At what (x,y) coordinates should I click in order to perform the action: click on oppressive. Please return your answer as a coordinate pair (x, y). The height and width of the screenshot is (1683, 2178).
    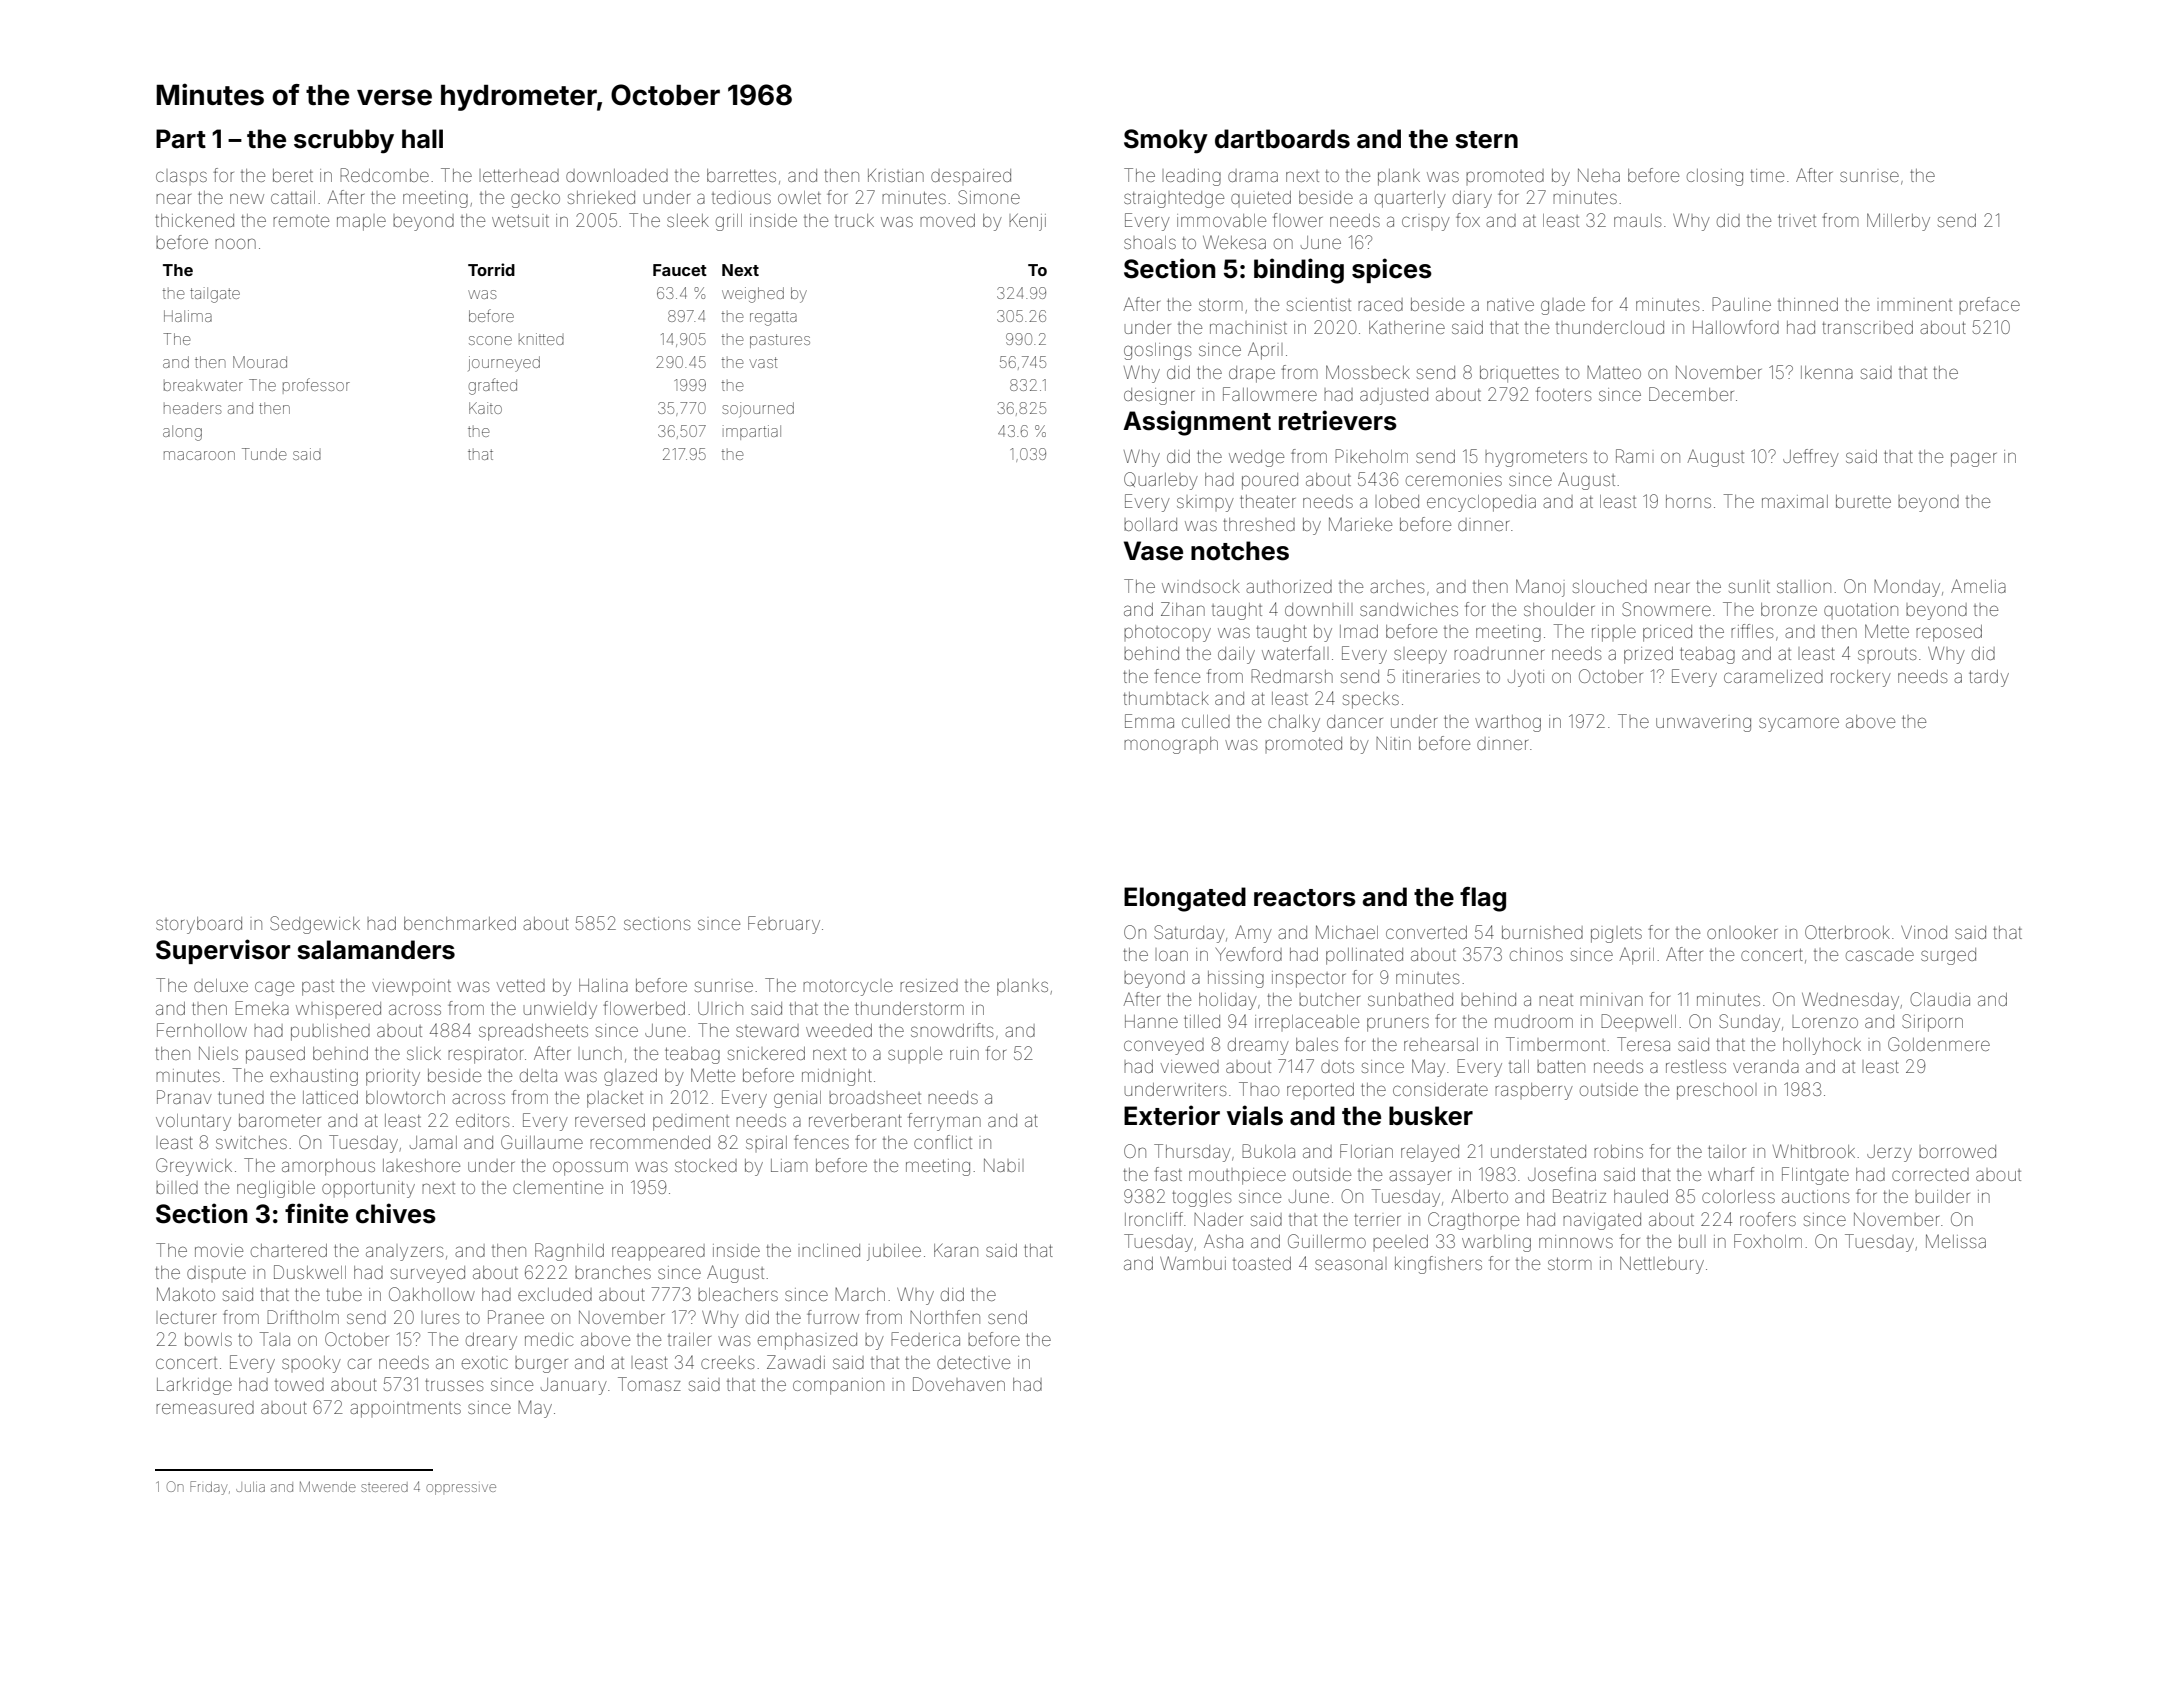
    Looking at the image, I should click on (461, 1489).
